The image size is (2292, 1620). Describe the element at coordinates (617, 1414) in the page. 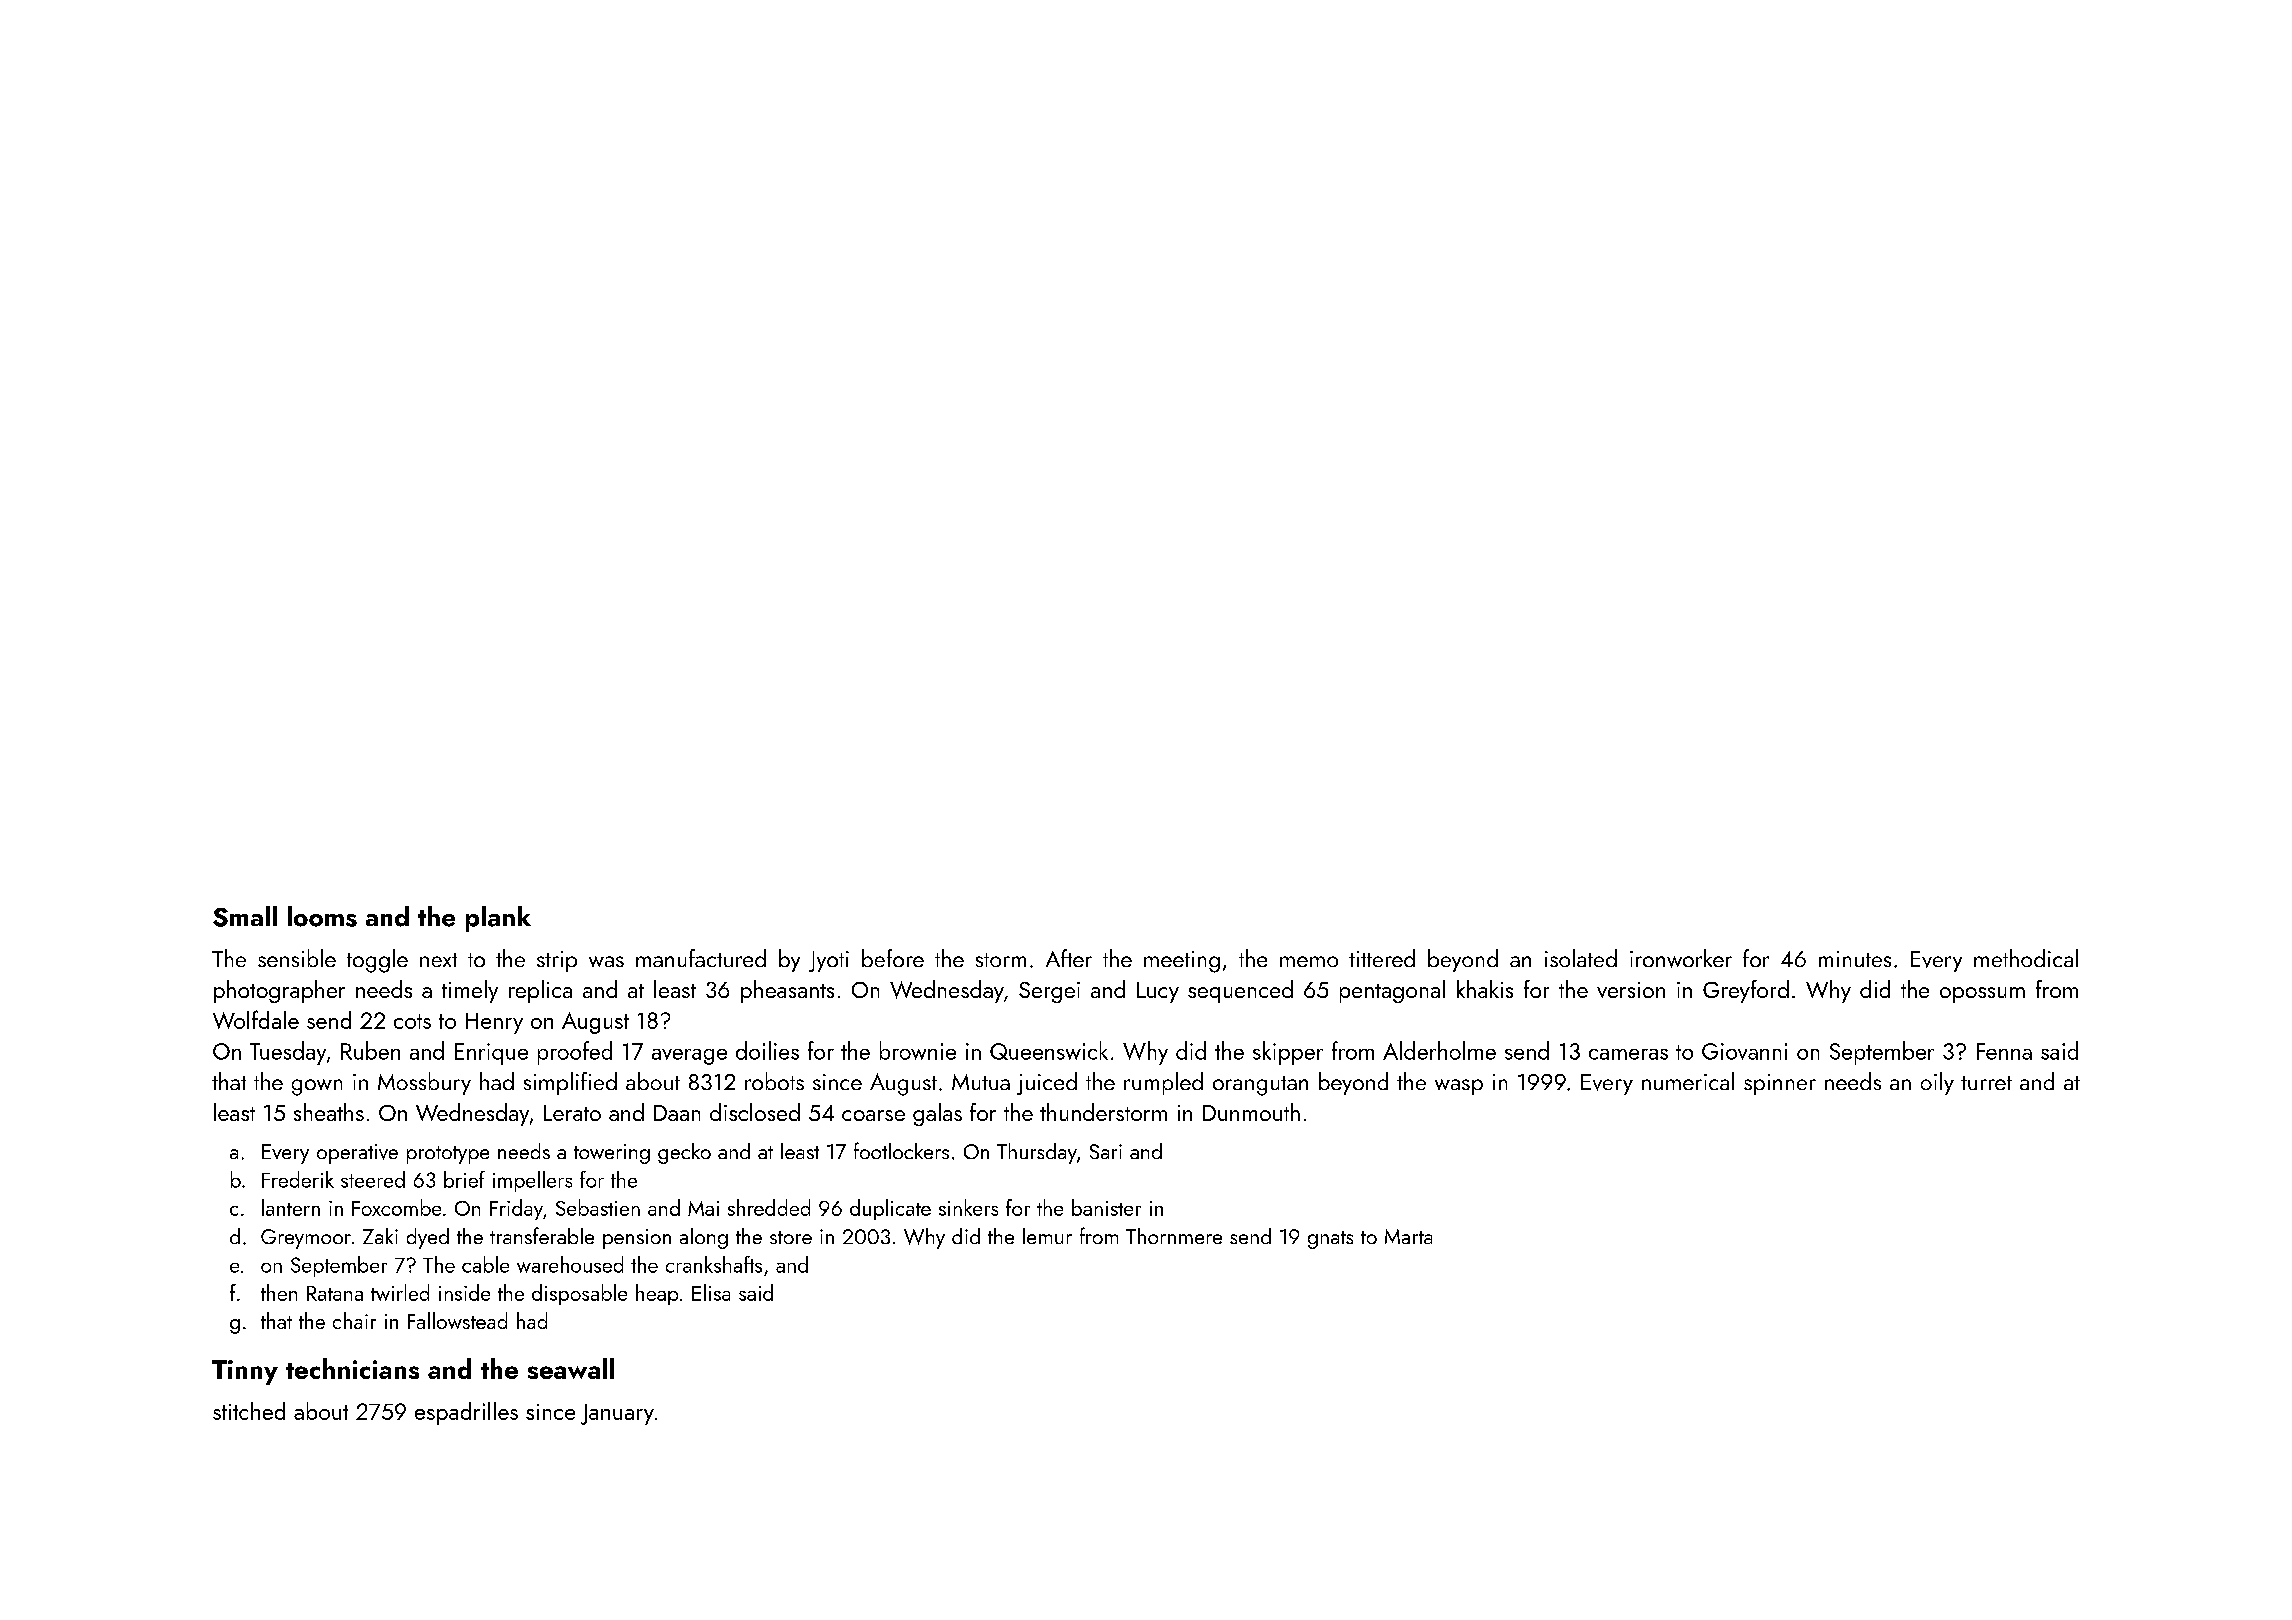

I see `January` at that location.
